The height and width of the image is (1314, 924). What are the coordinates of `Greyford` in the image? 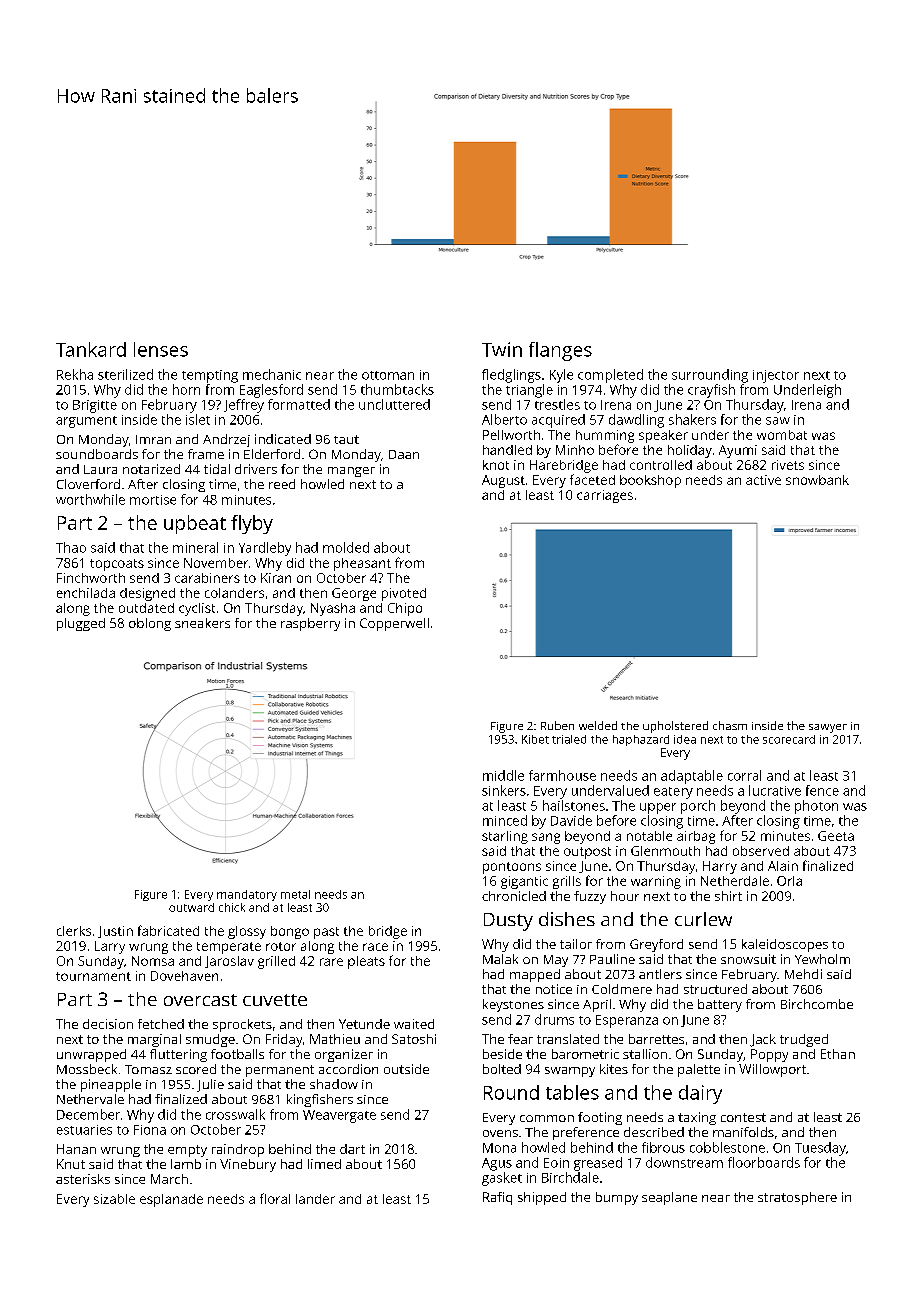 It's located at (656, 945).
